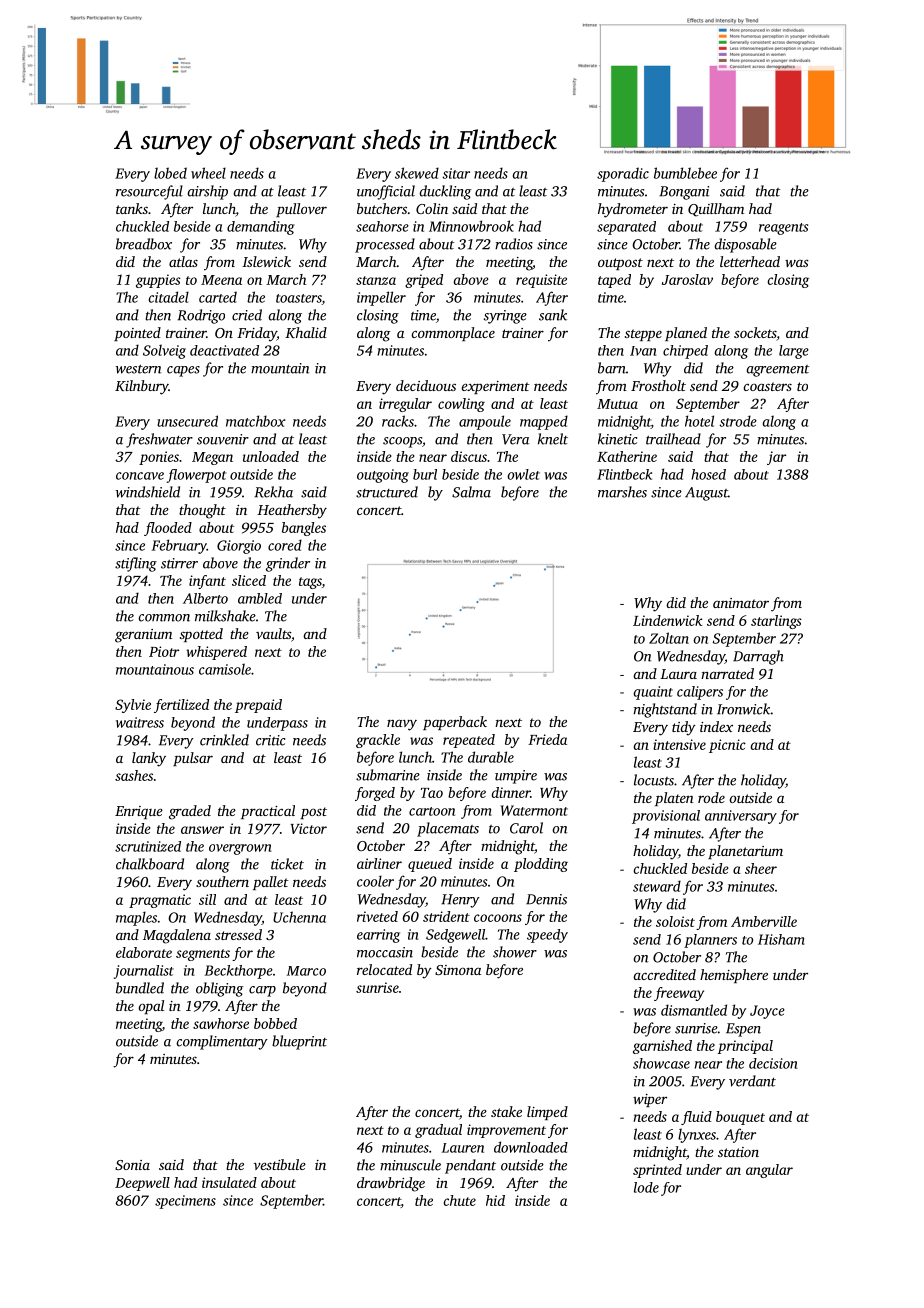 The height and width of the document is (1308, 924). What do you see at coordinates (741, 817) in the document?
I see `anniversary` at bounding box center [741, 817].
